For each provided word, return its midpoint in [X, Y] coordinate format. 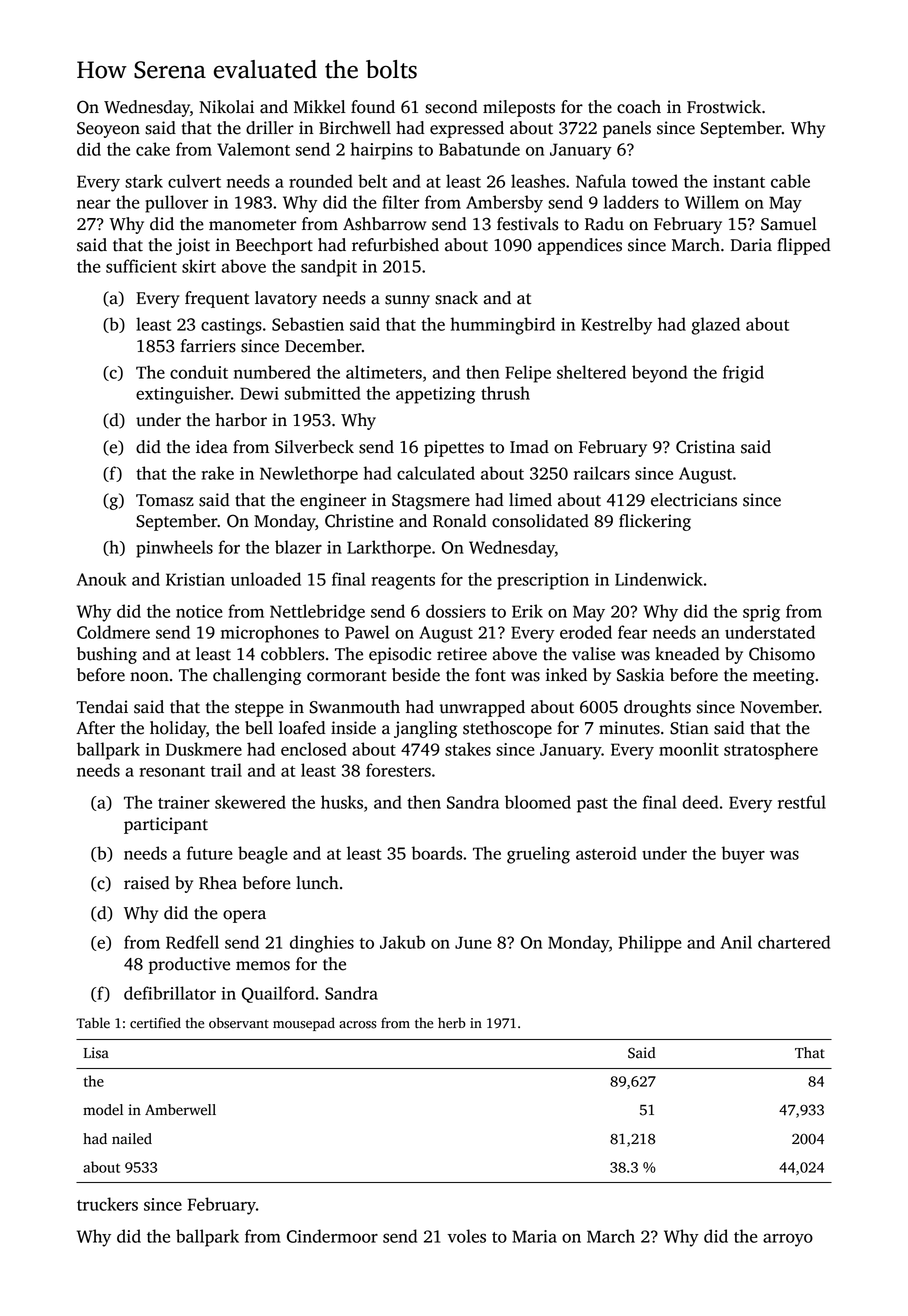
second [451, 107]
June [473, 942]
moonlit [689, 749]
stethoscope [507, 729]
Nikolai [226, 107]
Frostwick [724, 107]
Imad [529, 447]
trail [226, 770]
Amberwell [180, 1110]
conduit [199, 372]
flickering [655, 522]
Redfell [192, 942]
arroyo [788, 1240]
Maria [534, 1236]
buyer [743, 855]
